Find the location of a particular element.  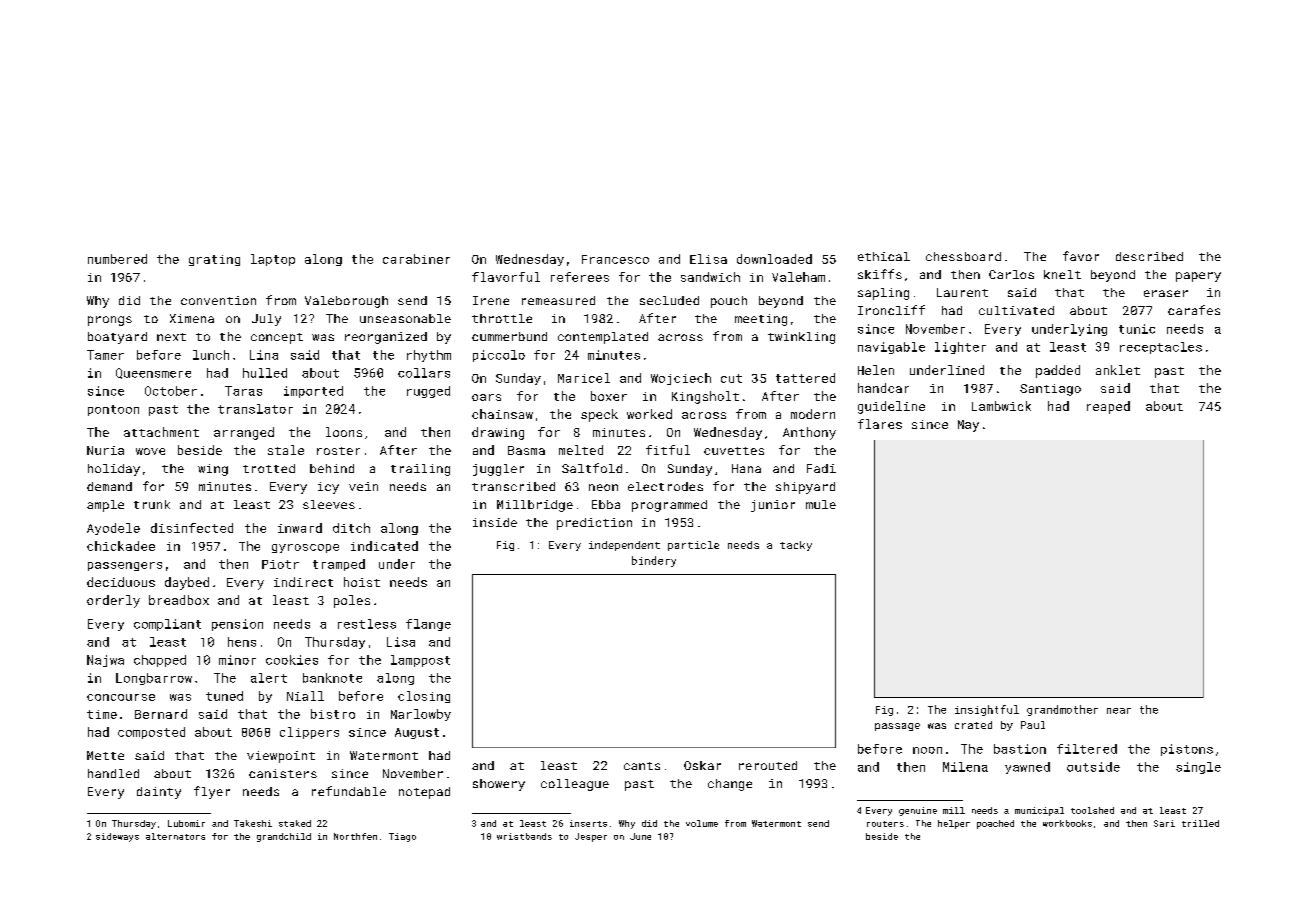

sideways is located at coordinates (117, 837).
